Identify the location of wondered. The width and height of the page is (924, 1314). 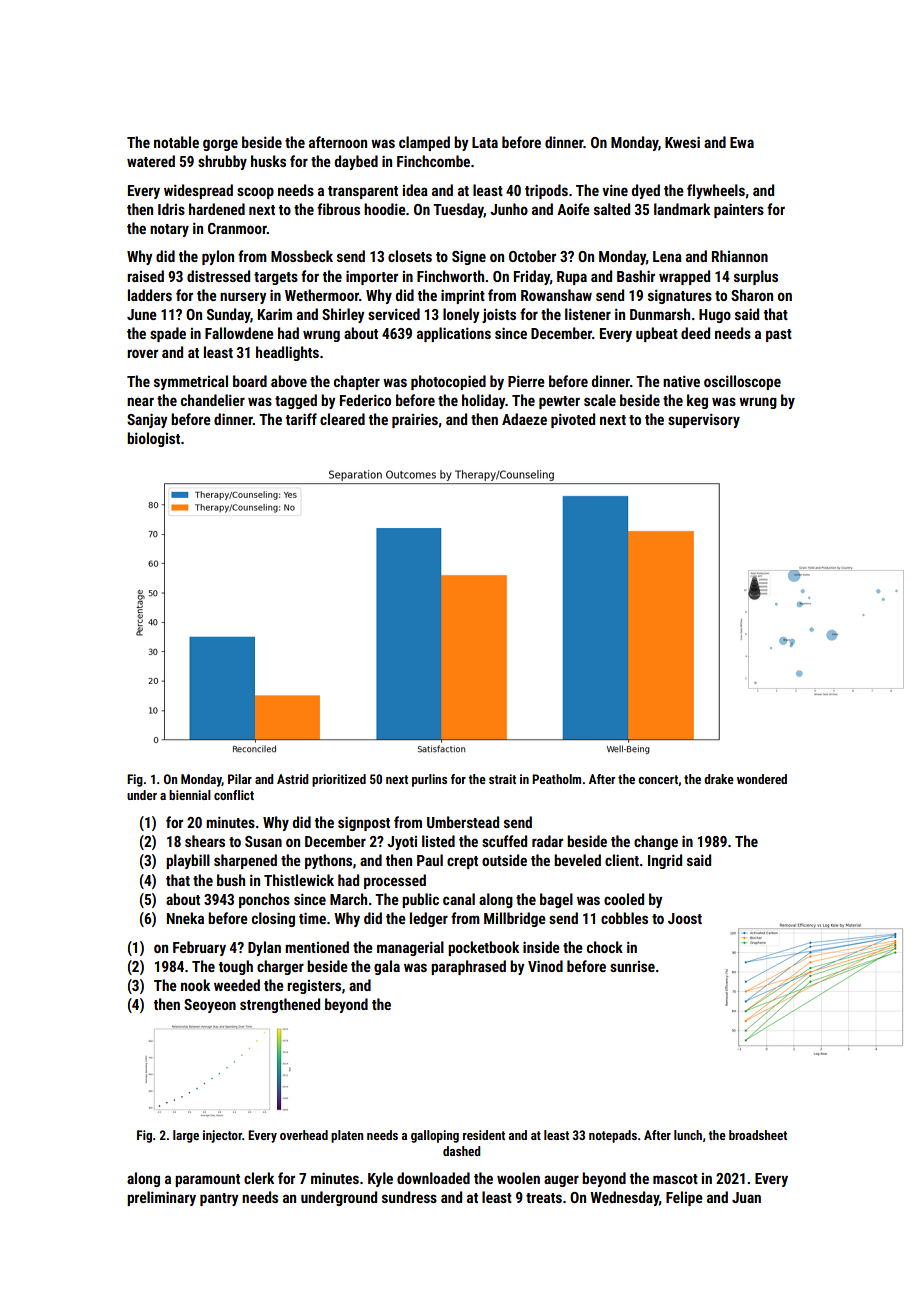
(762, 779).
